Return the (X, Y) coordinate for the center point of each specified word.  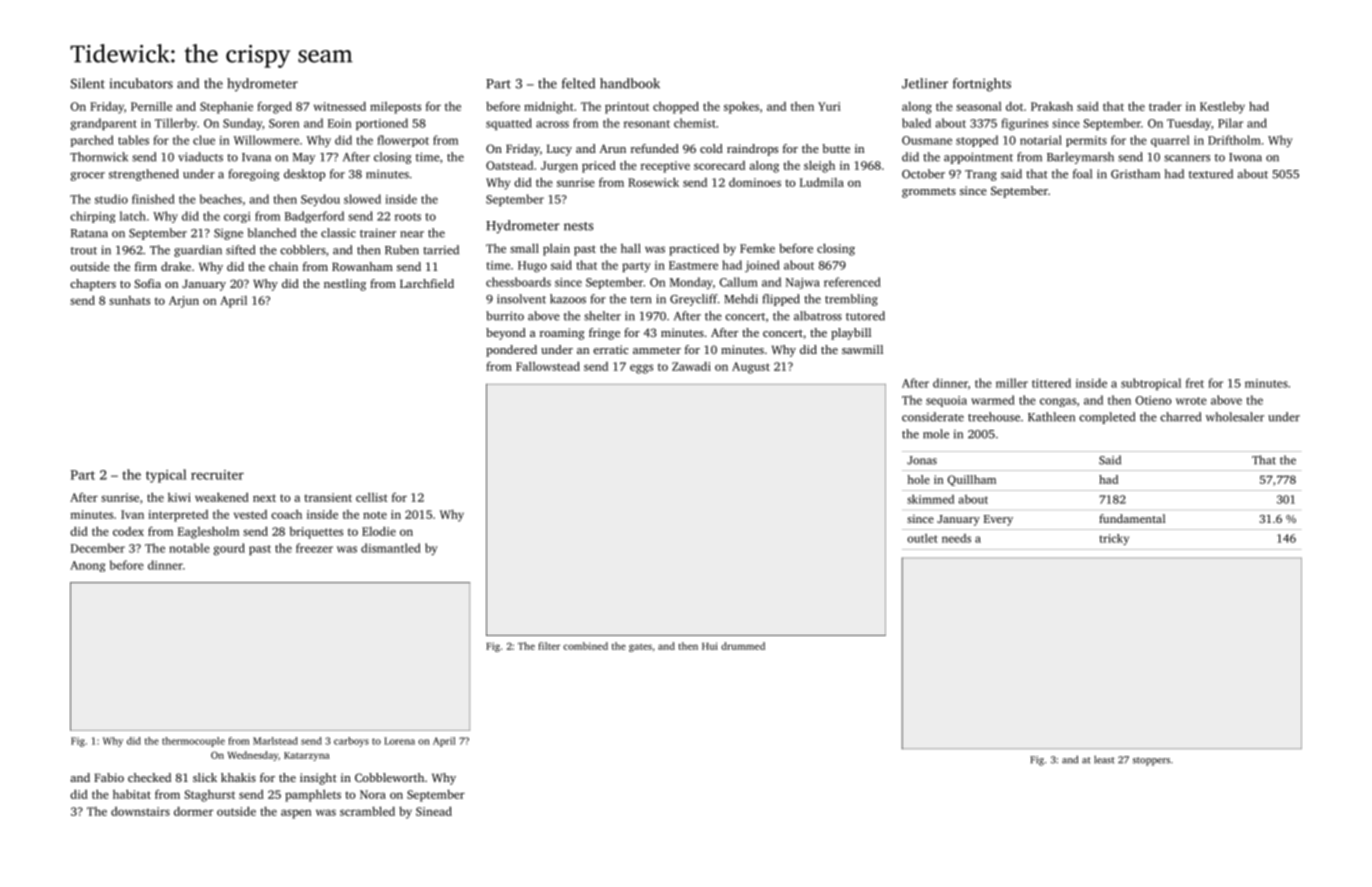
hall (631, 248)
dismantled (391, 548)
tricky (1114, 539)
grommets (929, 192)
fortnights (982, 85)
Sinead (434, 811)
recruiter (217, 475)
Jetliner (925, 83)
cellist (372, 497)
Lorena (399, 741)
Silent (88, 83)
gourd (229, 549)
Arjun (184, 302)
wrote (1191, 401)
